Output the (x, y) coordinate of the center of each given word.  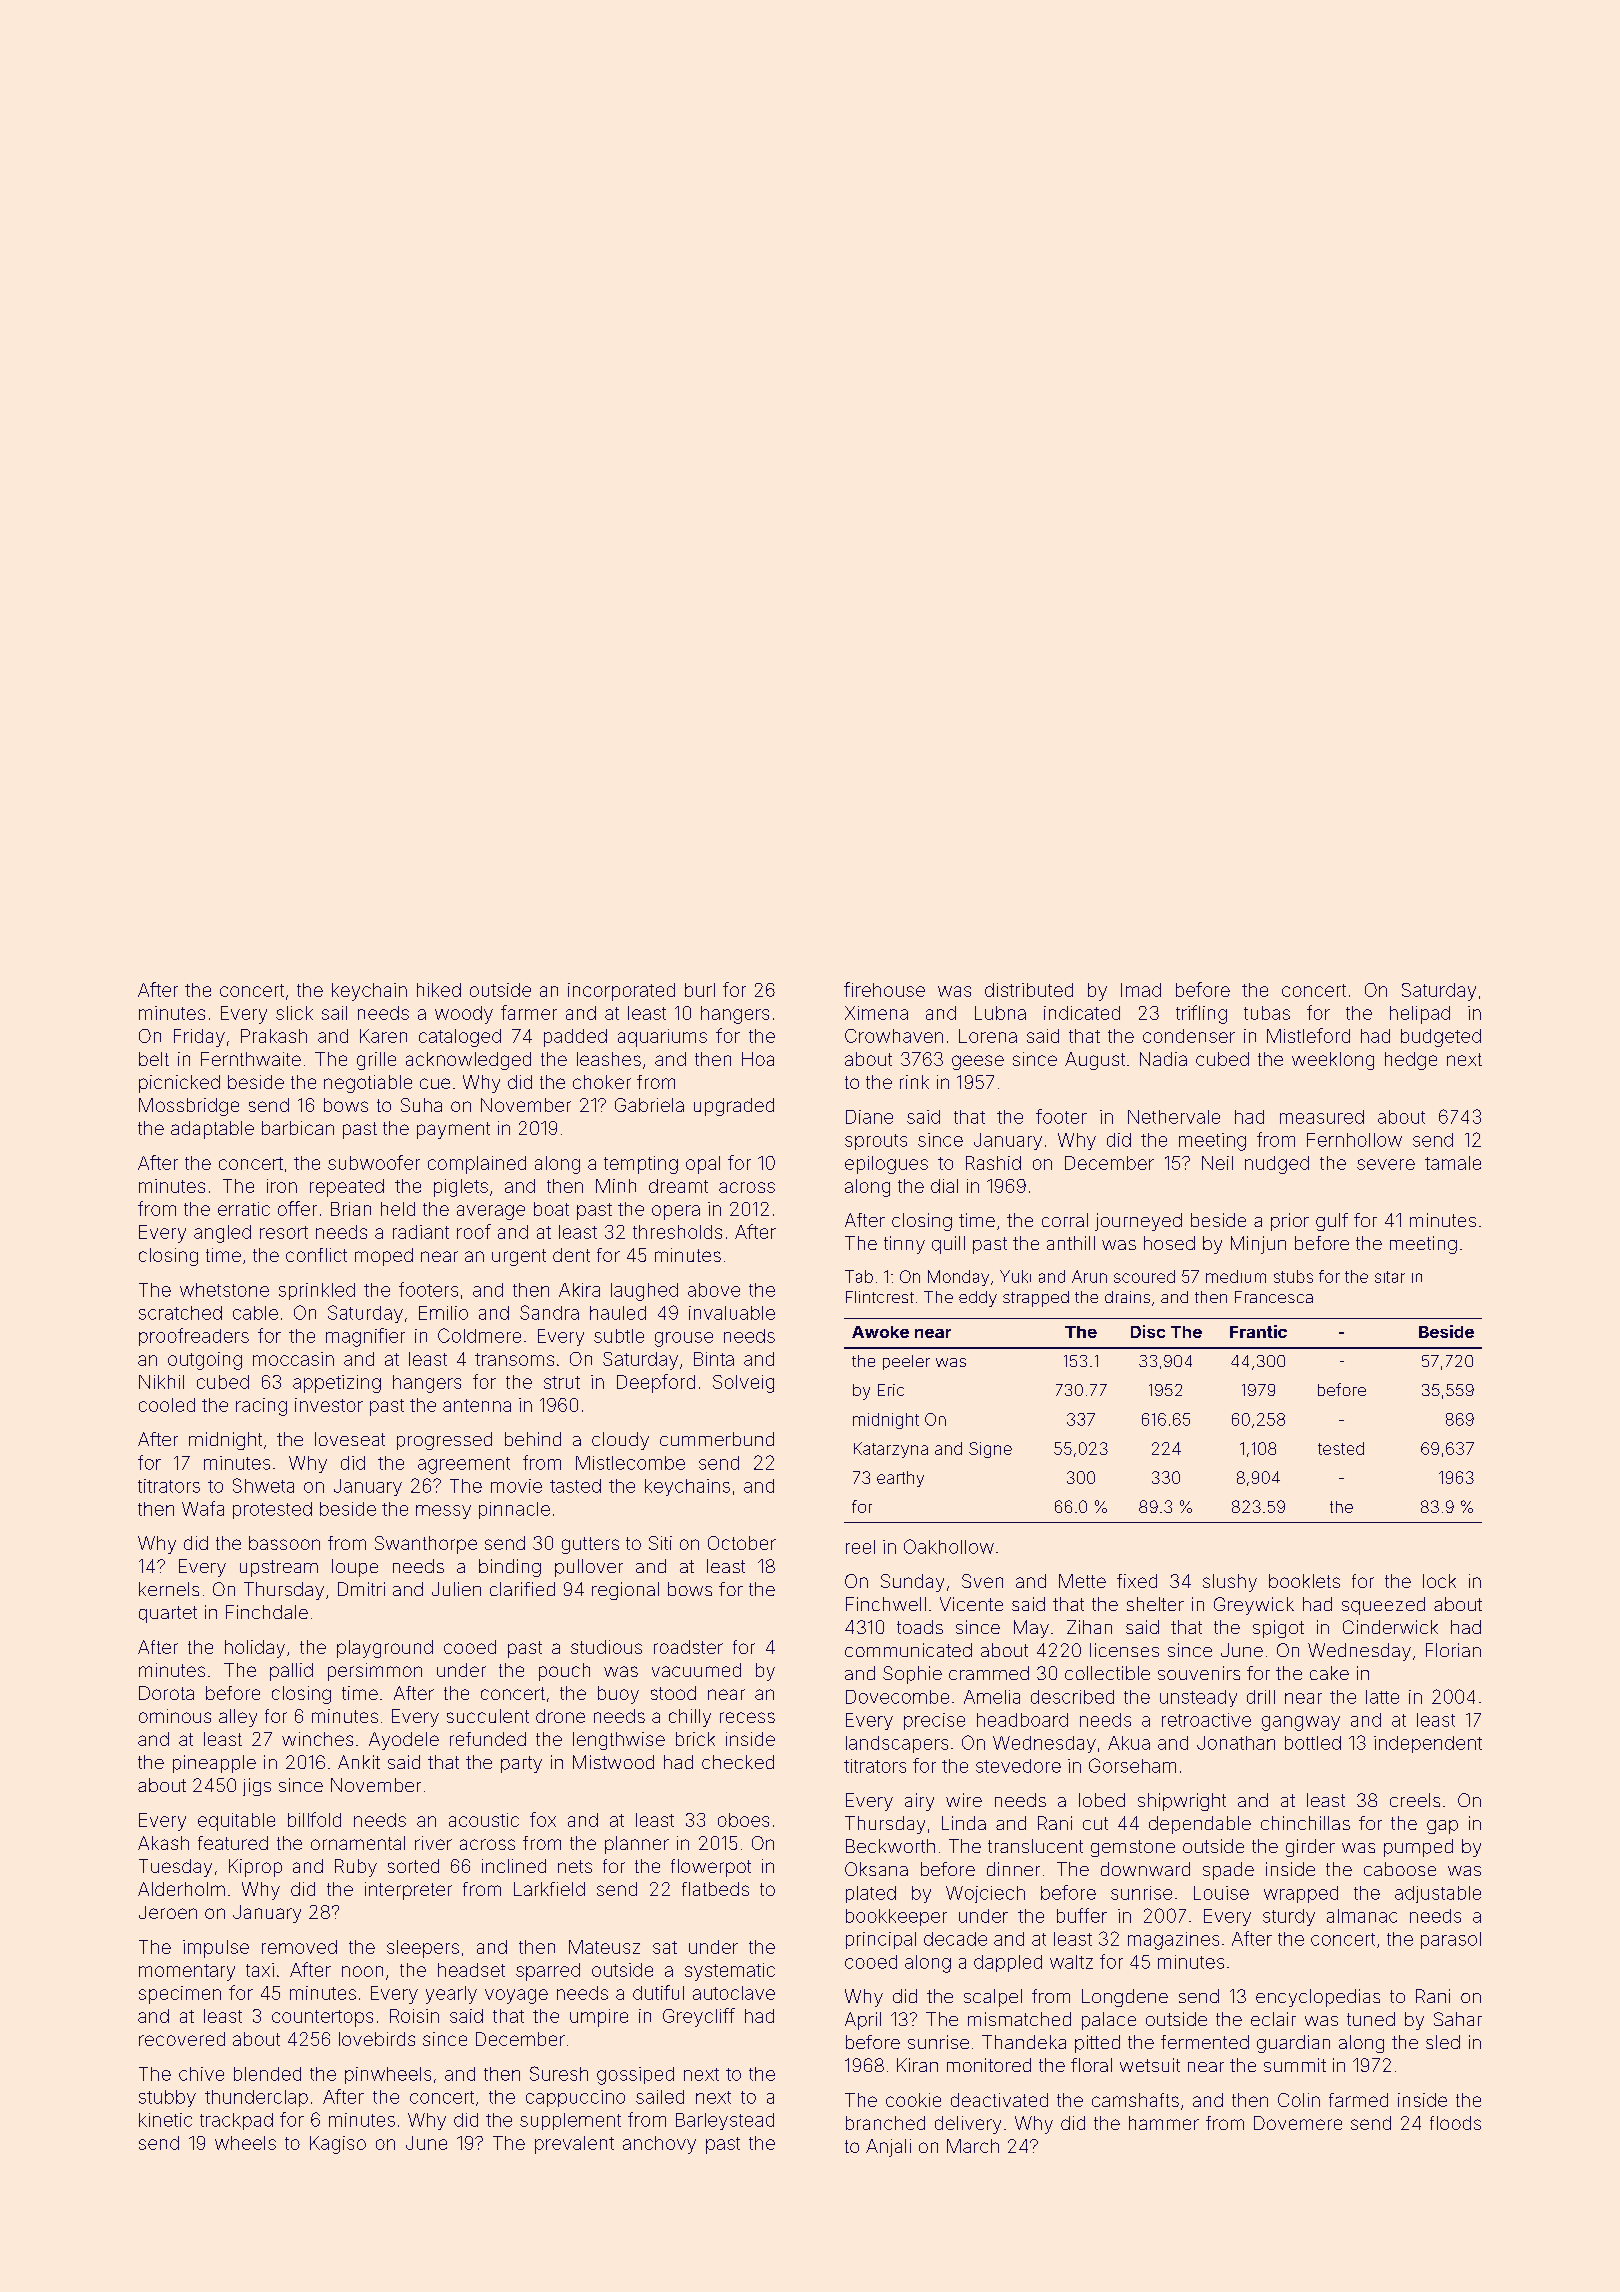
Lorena (988, 1036)
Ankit (359, 1762)
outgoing (205, 1361)
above (714, 1290)
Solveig (743, 1384)
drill (1261, 1697)
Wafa (203, 1508)
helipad (1420, 1015)
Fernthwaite (251, 1059)
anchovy (659, 2145)
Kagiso (338, 2145)
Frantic (1258, 1331)
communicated (908, 1650)
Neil (1217, 1163)
